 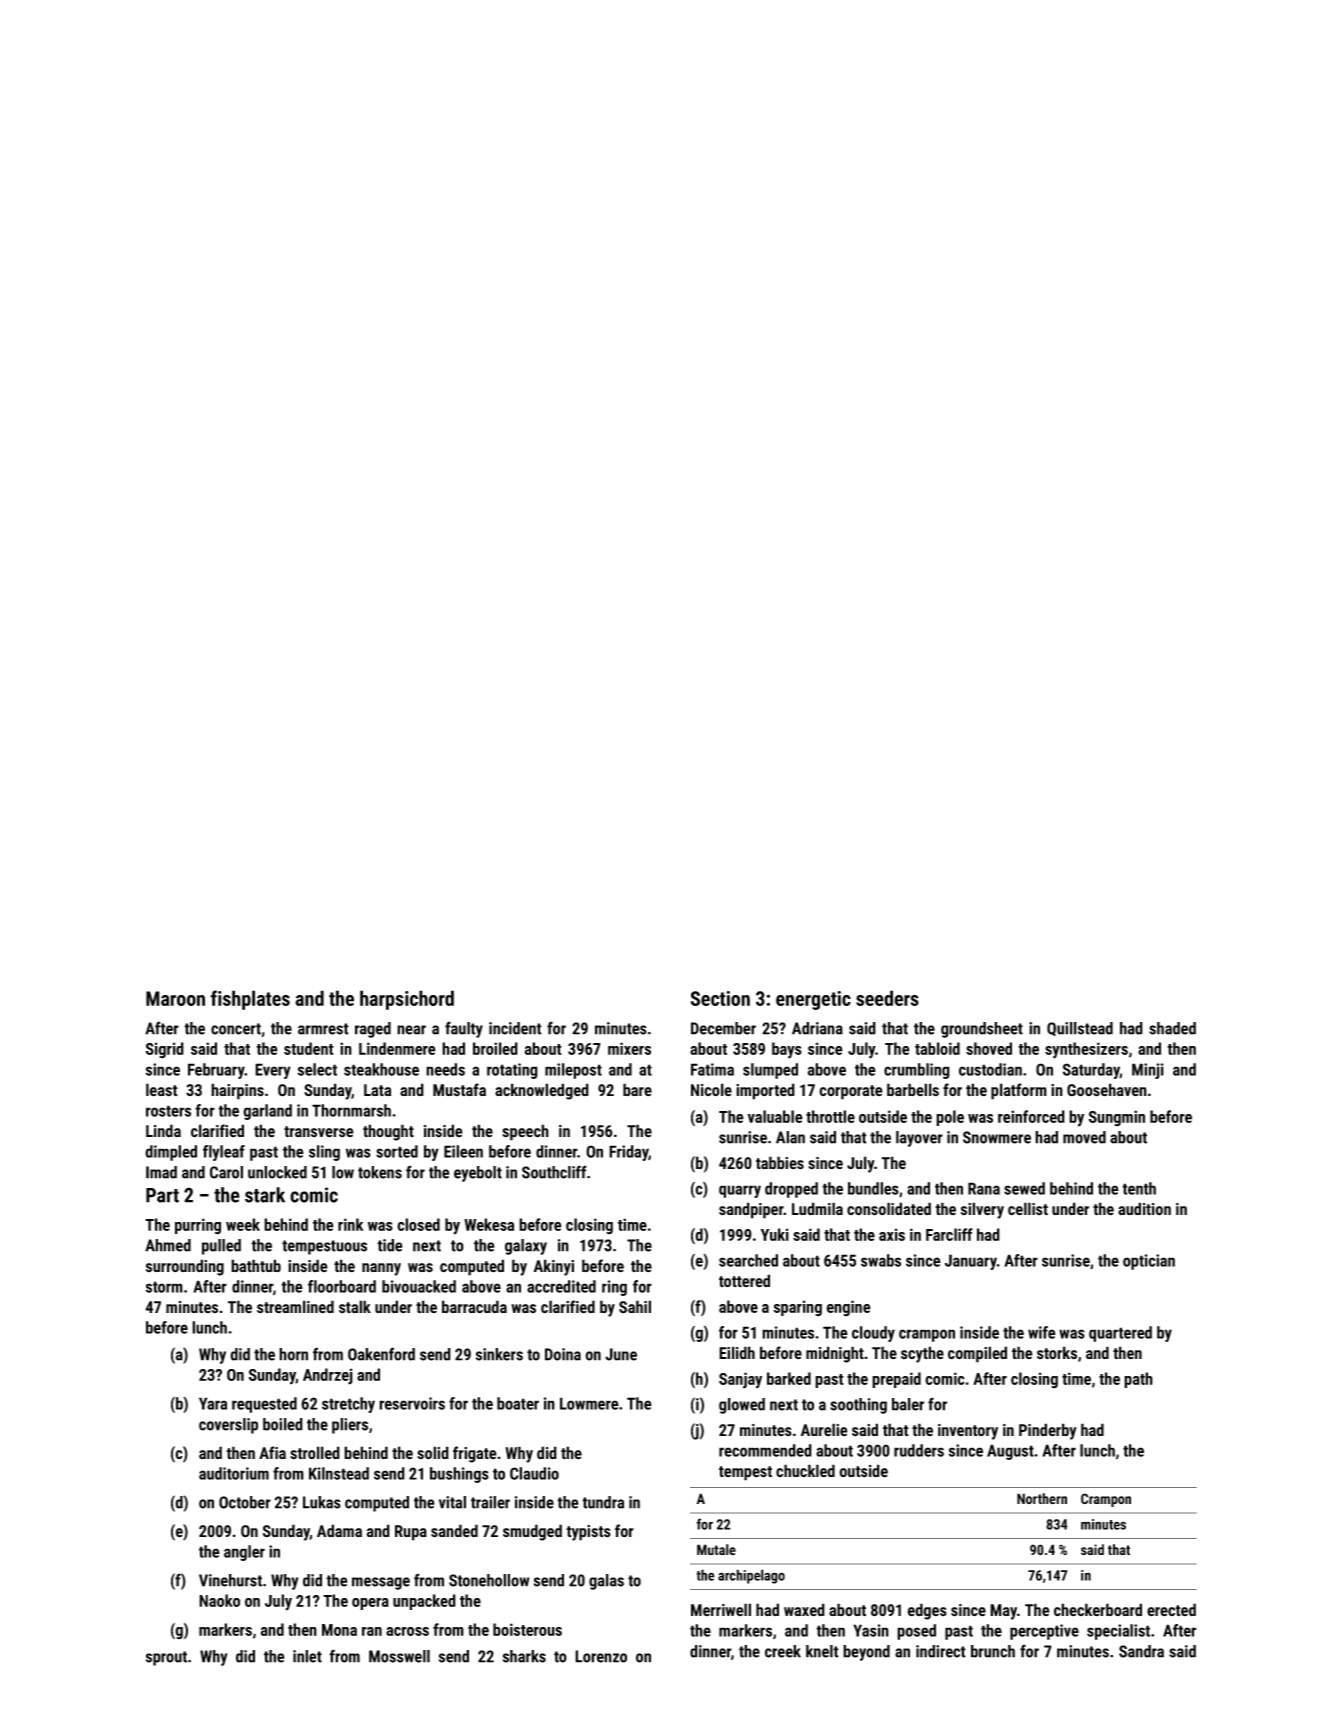 What do you see at coordinates (411, 1533) in the image?
I see `Rupa` at bounding box center [411, 1533].
